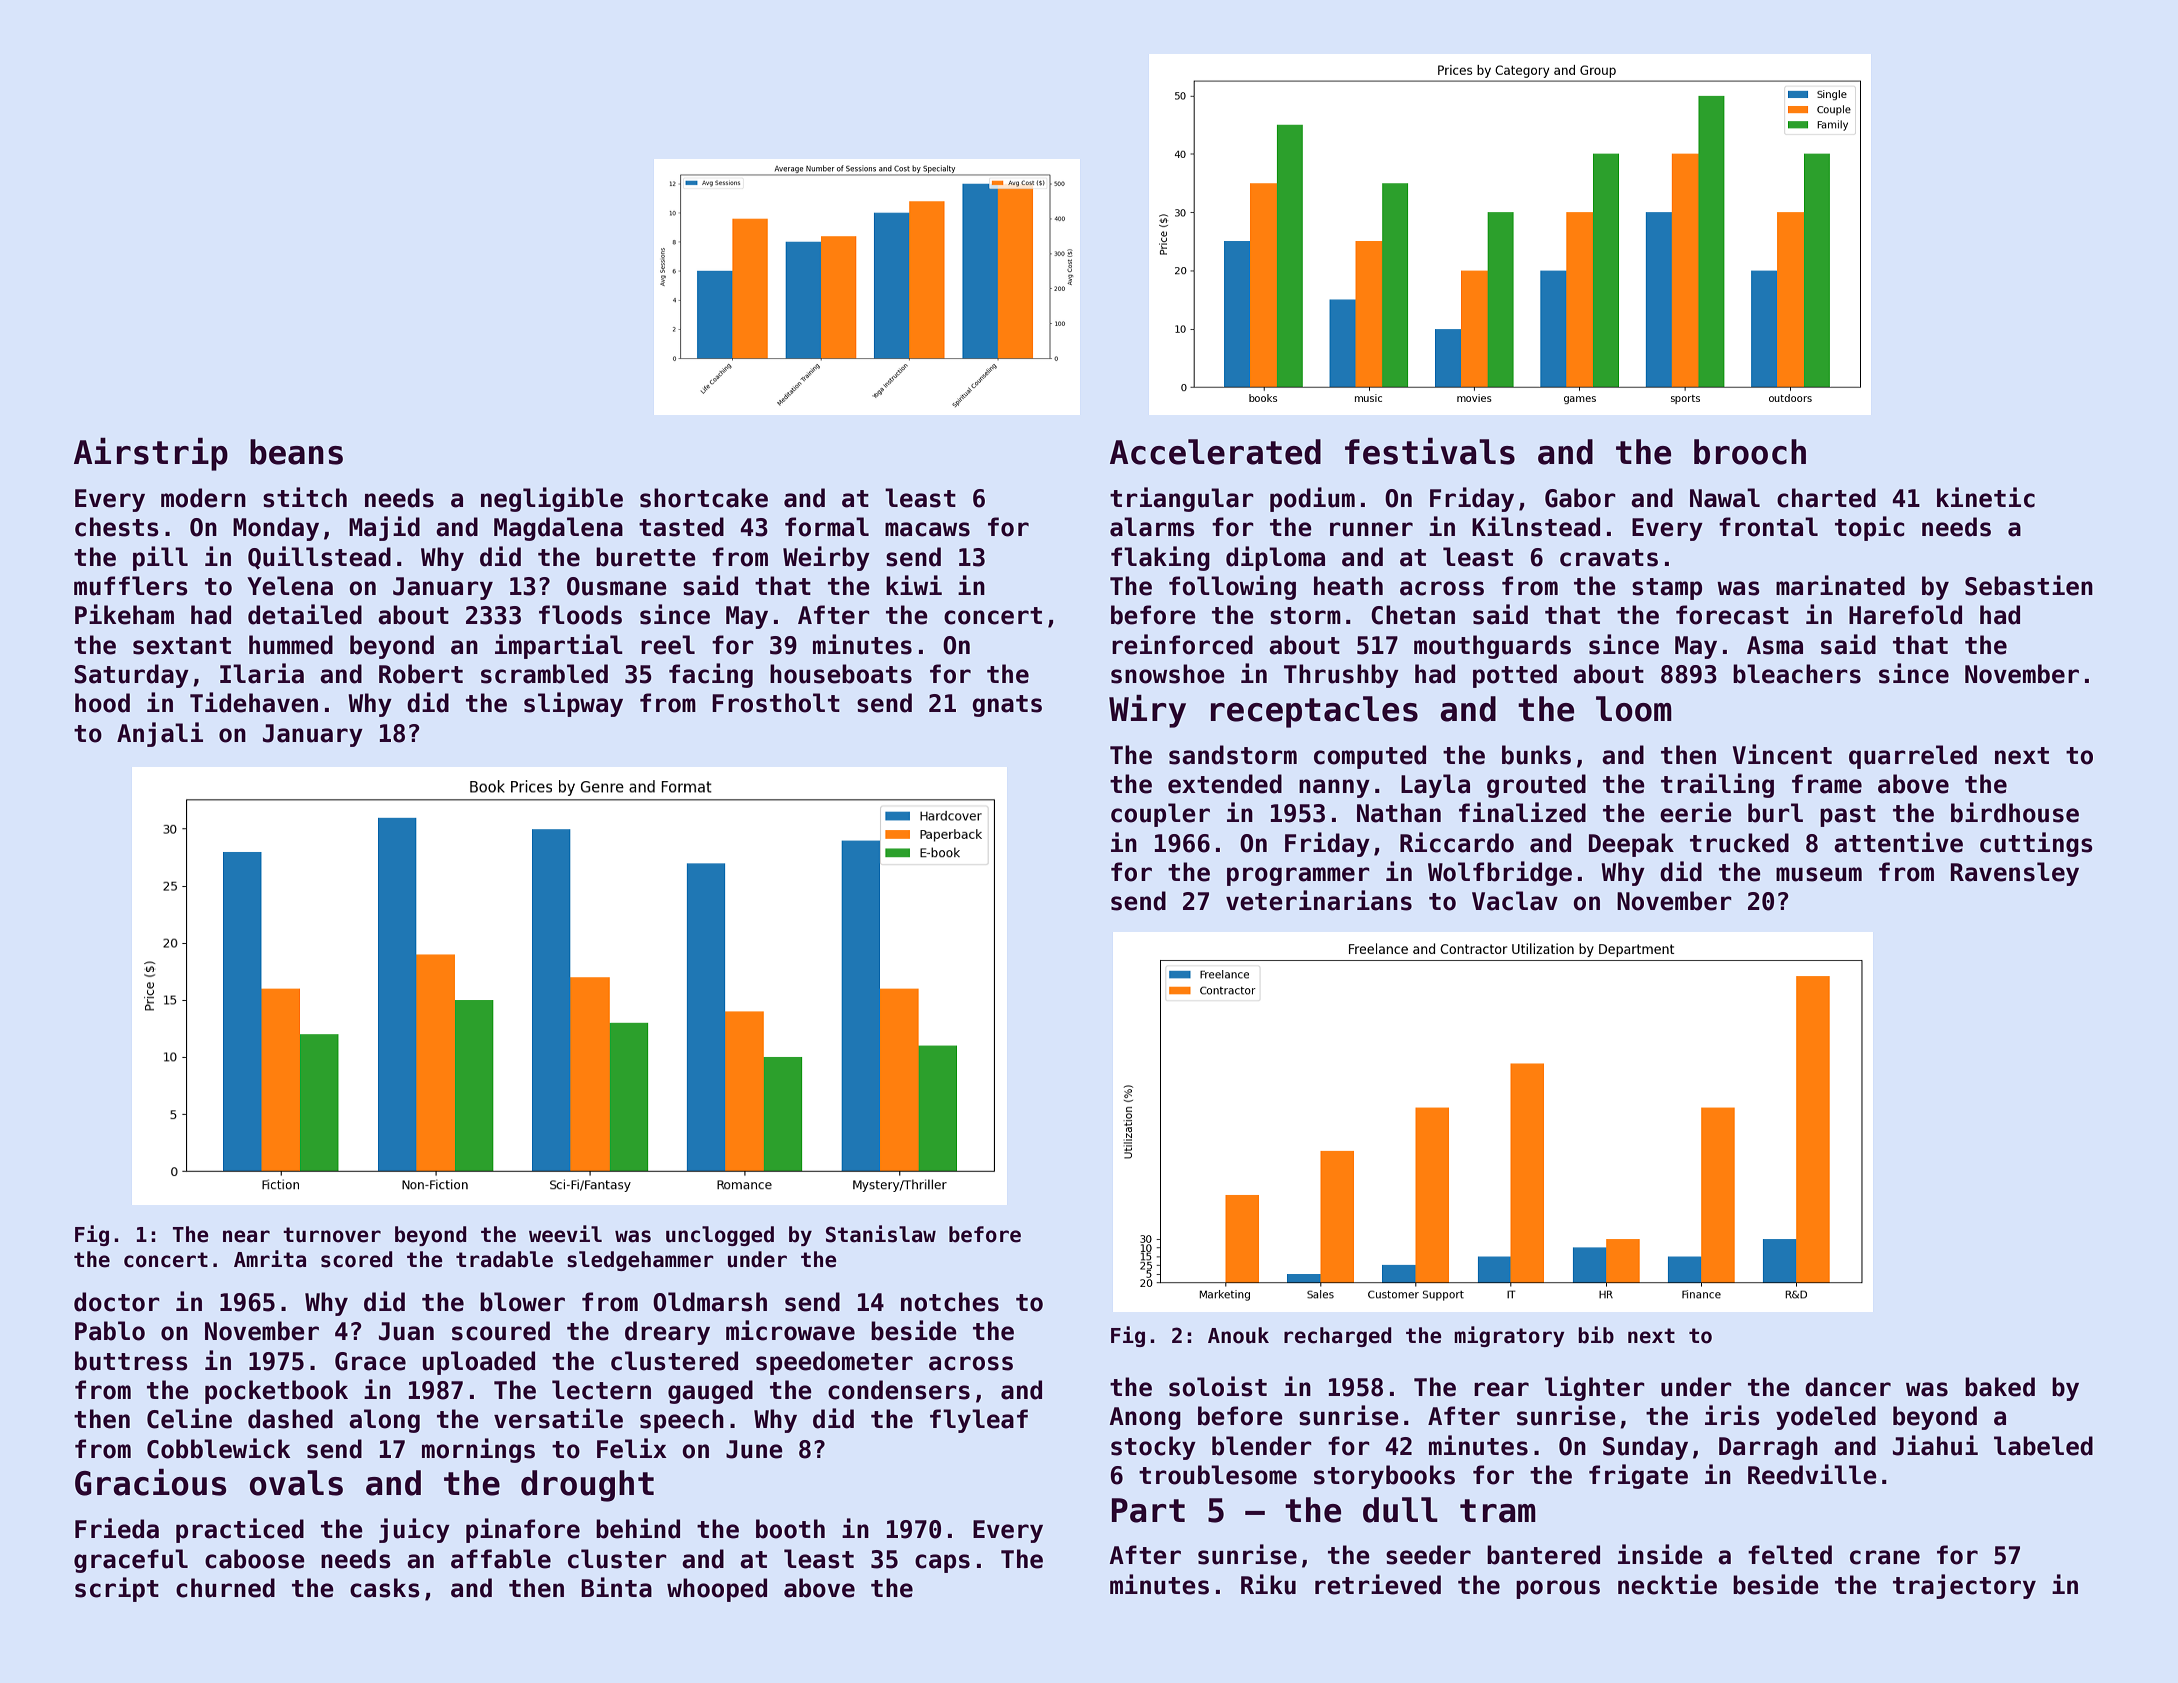 The height and width of the screenshot is (1683, 2178). What do you see at coordinates (1964, 1586) in the screenshot?
I see `trajectory` at bounding box center [1964, 1586].
